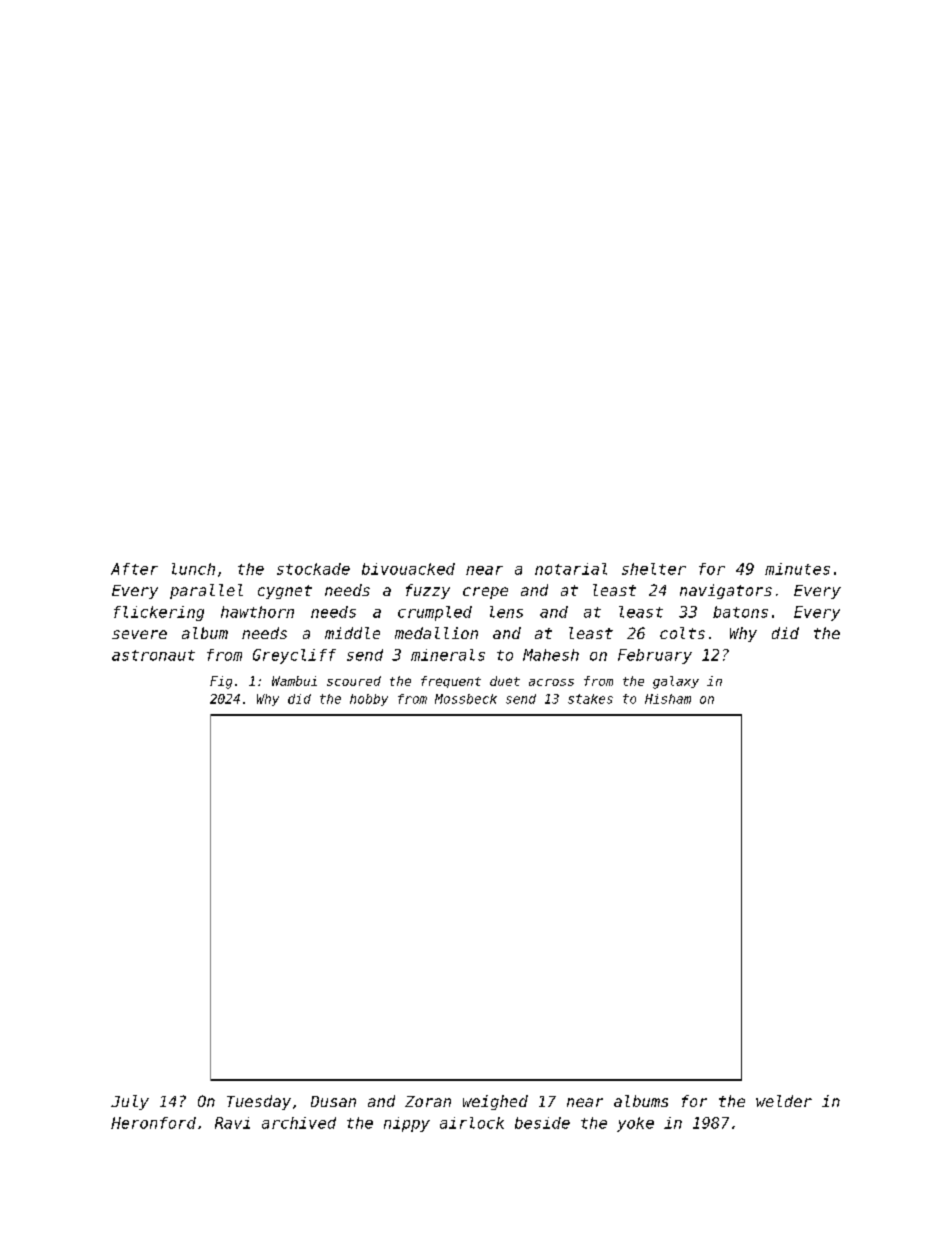 The width and height of the screenshot is (952, 1233). Describe the element at coordinates (590, 699) in the screenshot. I see `stakes` at that location.
